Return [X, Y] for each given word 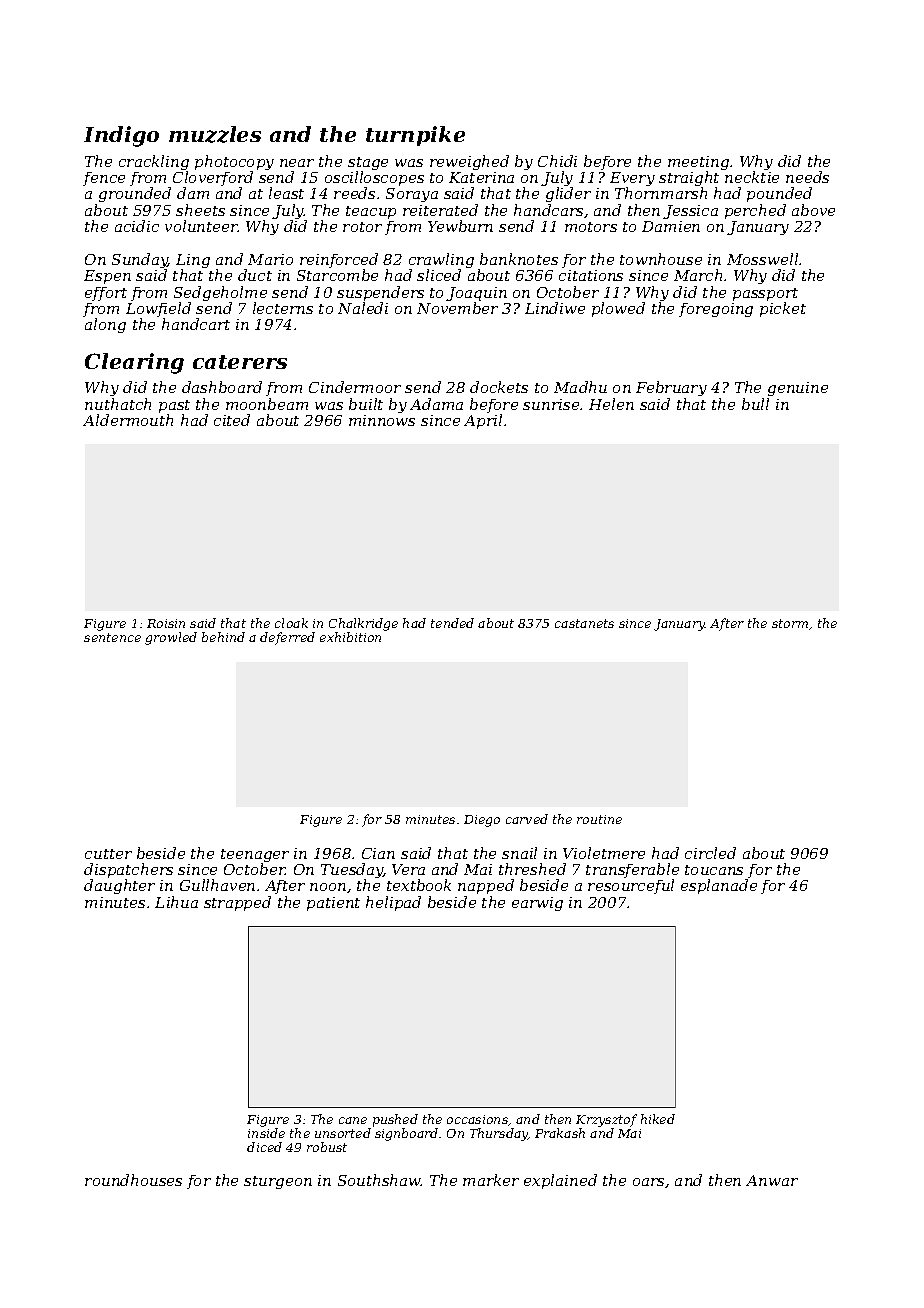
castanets [584, 623]
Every [632, 180]
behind [223, 637]
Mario [270, 259]
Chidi [557, 161]
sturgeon [278, 1182]
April [483, 421]
